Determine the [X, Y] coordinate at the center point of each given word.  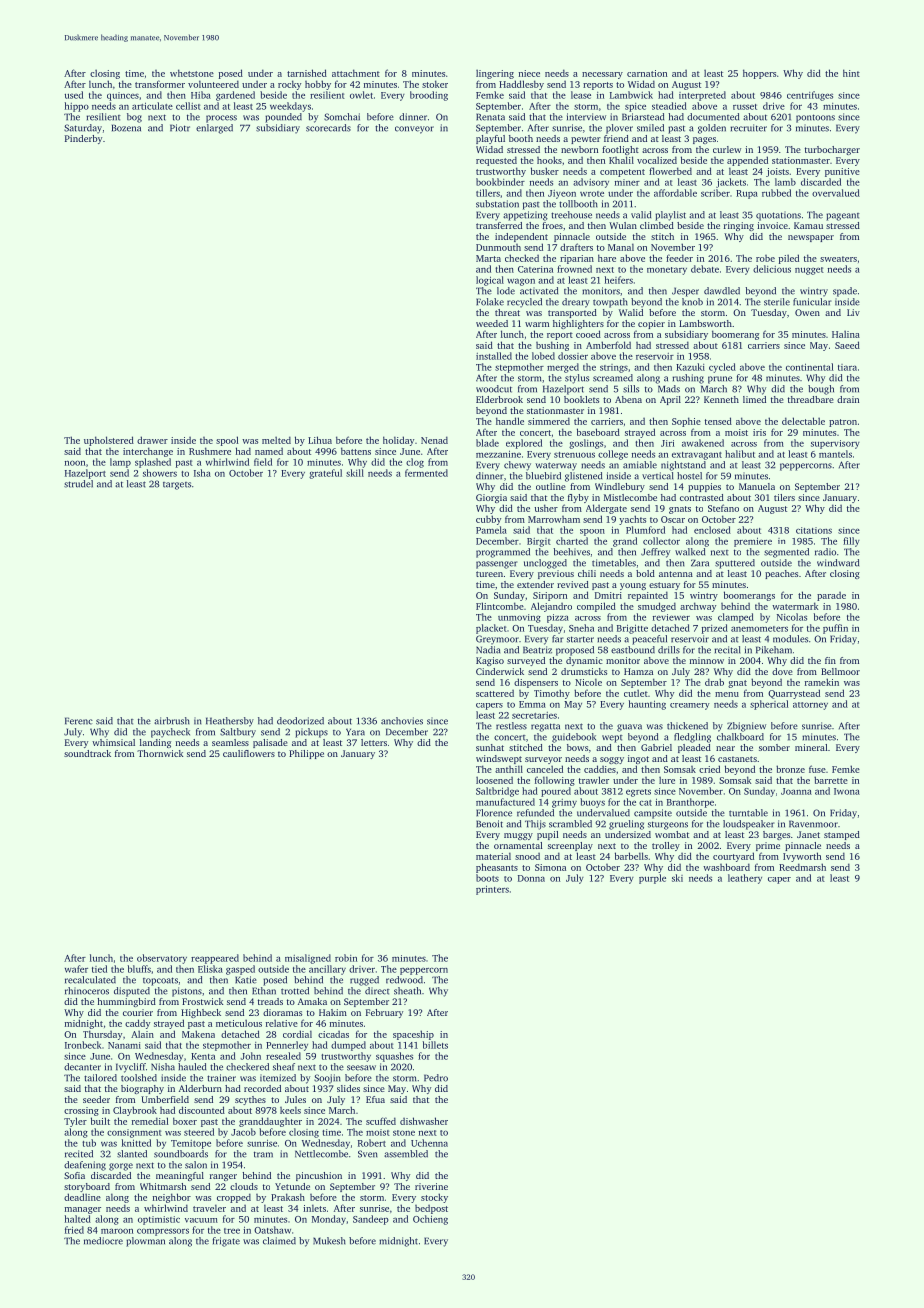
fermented [426, 473]
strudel [78, 484]
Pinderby [83, 139]
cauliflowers [249, 753]
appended [747, 161]
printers [492, 890]
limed [754, 399]
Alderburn [200, 1088]
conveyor [414, 130]
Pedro [436, 1078]
